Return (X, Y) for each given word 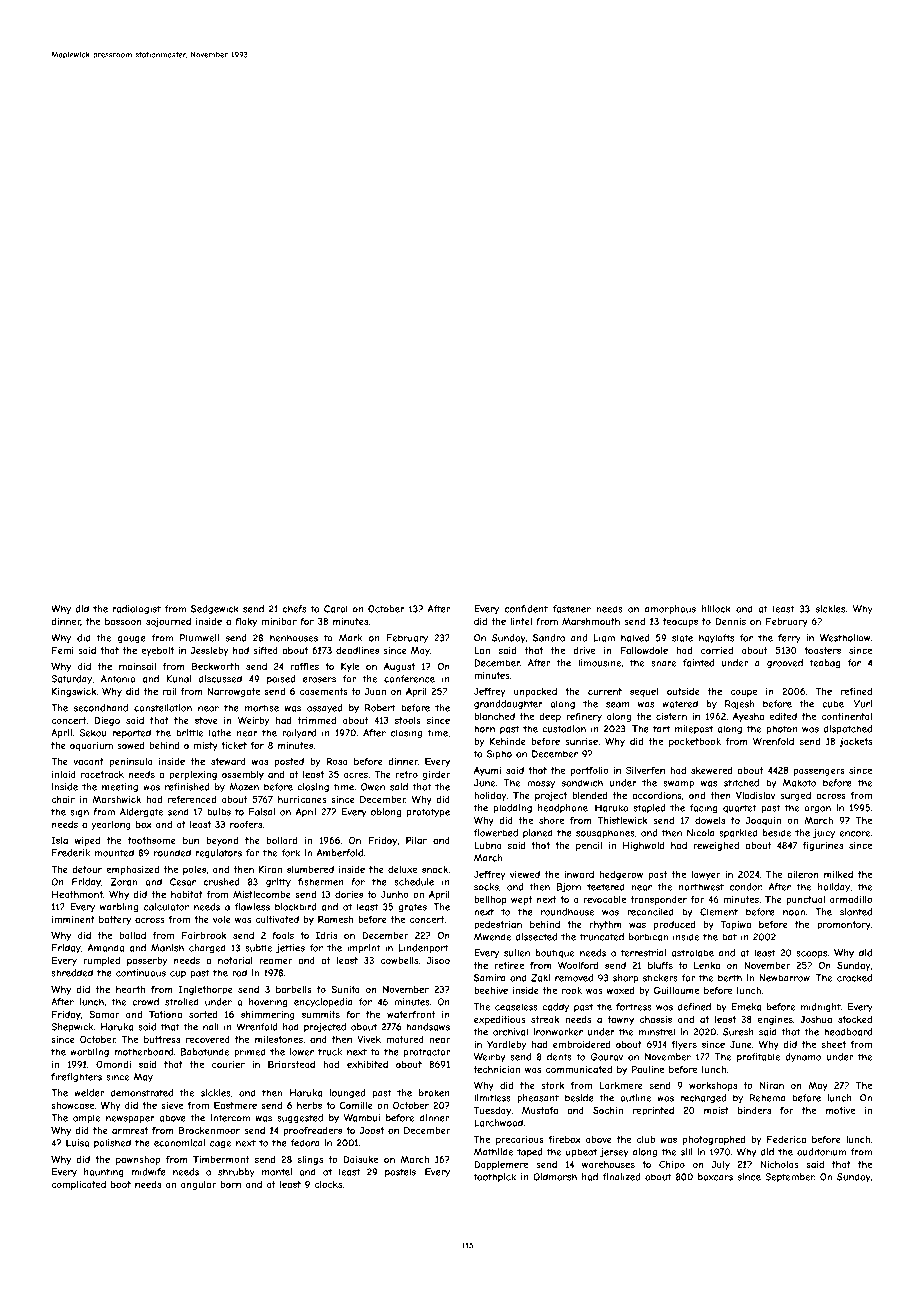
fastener (572, 609)
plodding (513, 809)
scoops (811, 955)
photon (782, 730)
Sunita (345, 989)
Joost (371, 1130)
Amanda (106, 948)
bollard (282, 840)
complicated (78, 1185)
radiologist (137, 610)
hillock (716, 609)
